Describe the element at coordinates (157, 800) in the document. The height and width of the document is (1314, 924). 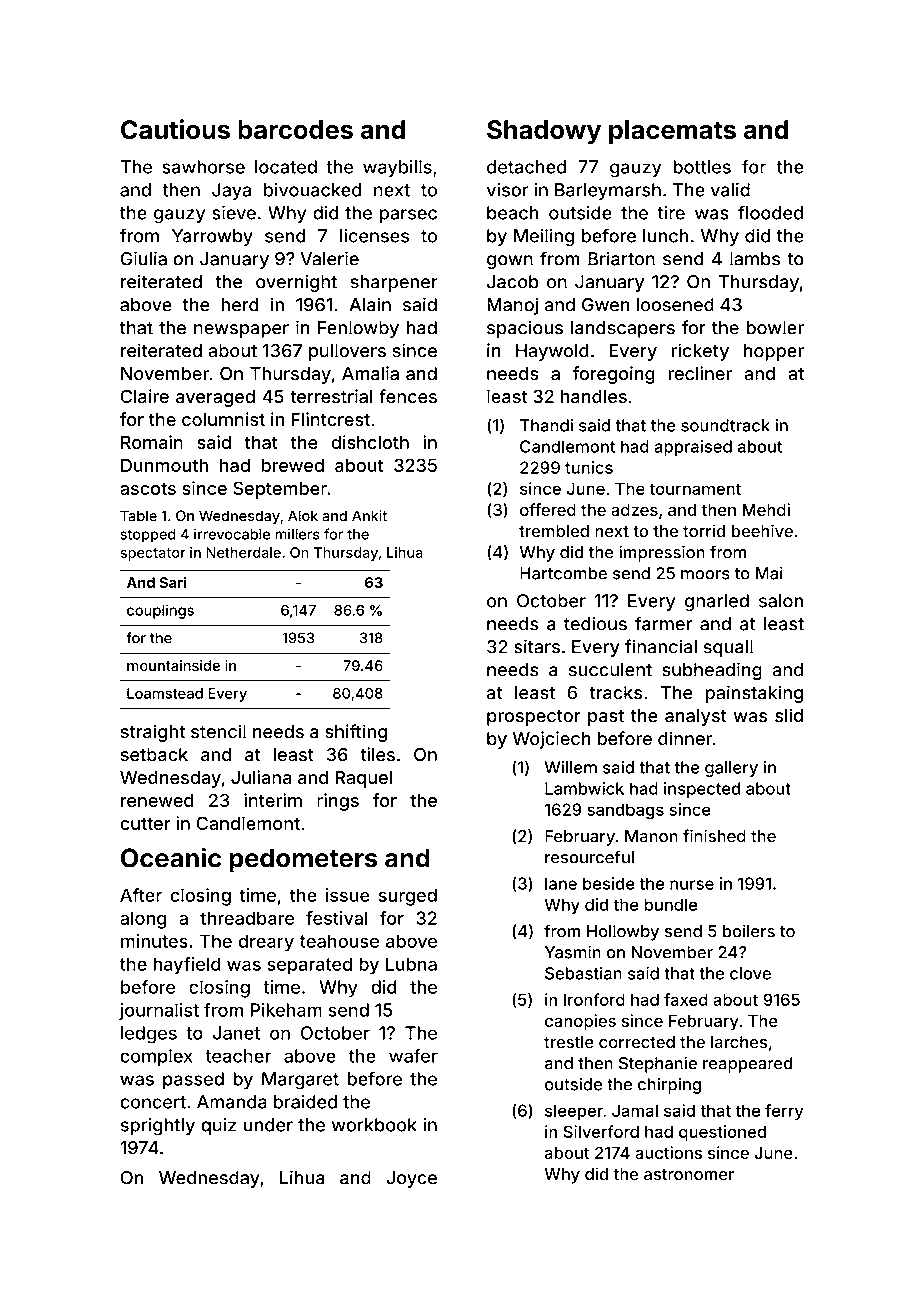
I see `renewed` at that location.
